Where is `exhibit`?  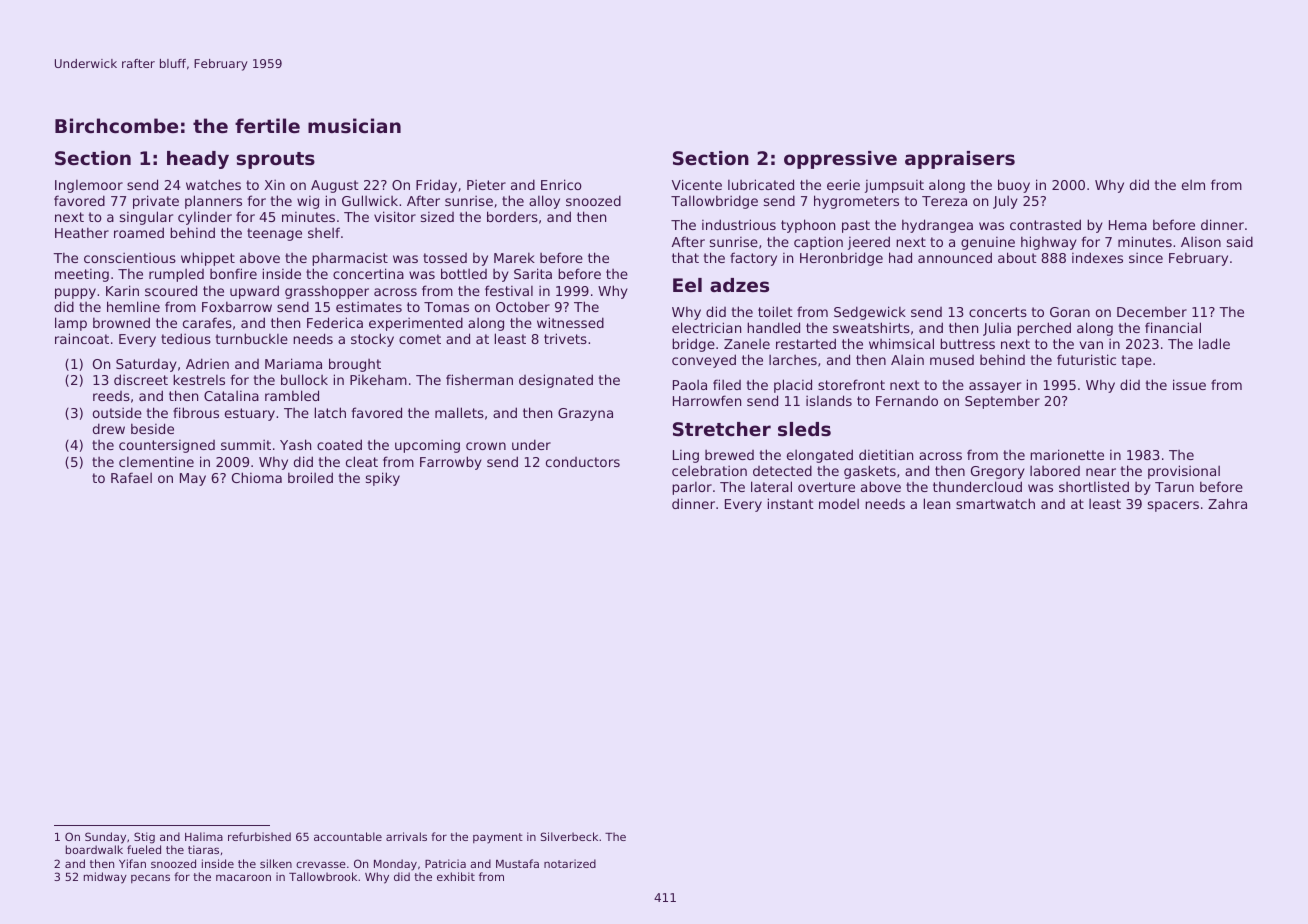
exhibit is located at coordinates (456, 876).
